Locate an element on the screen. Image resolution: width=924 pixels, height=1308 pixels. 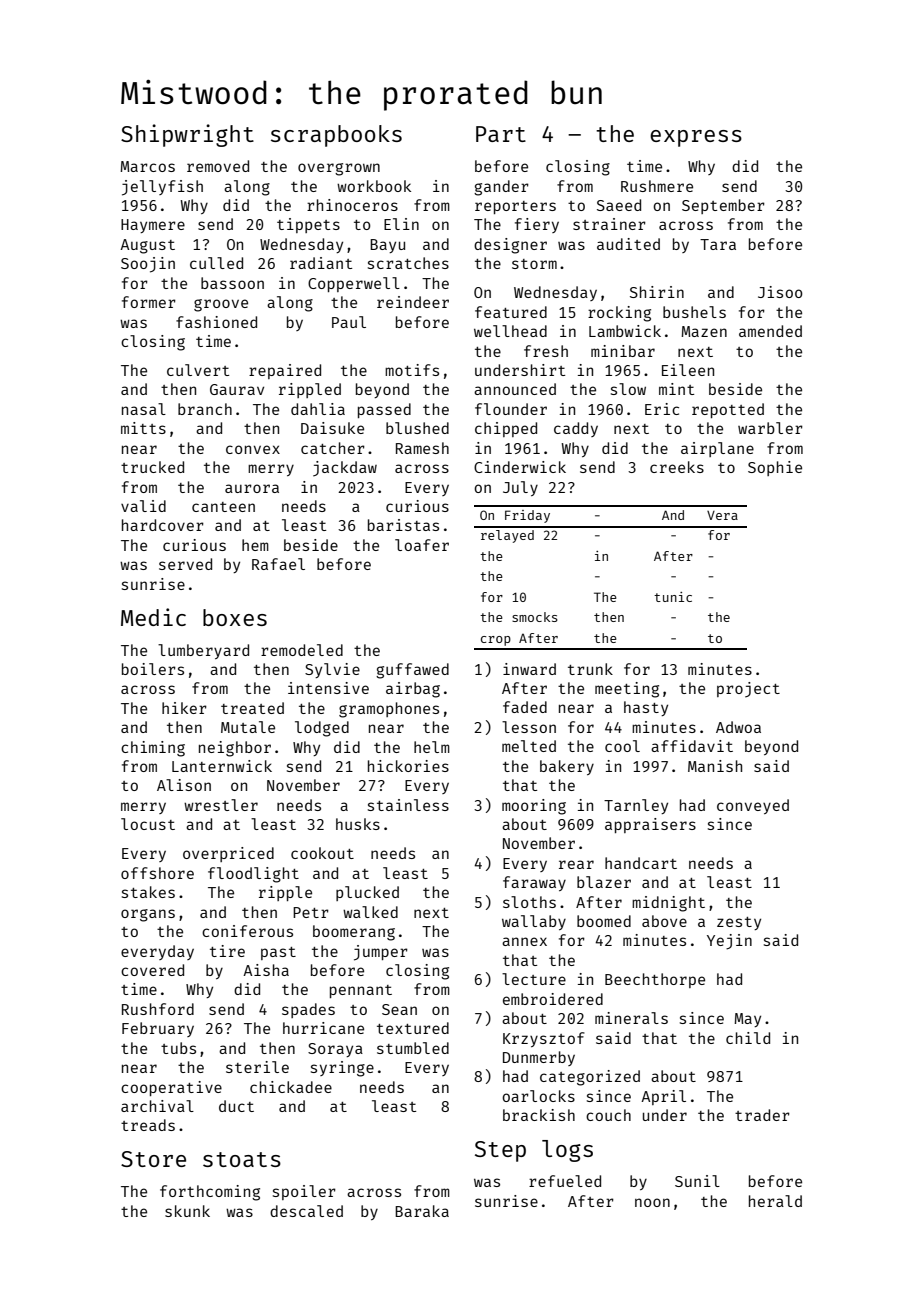
skunk is located at coordinates (187, 1211).
